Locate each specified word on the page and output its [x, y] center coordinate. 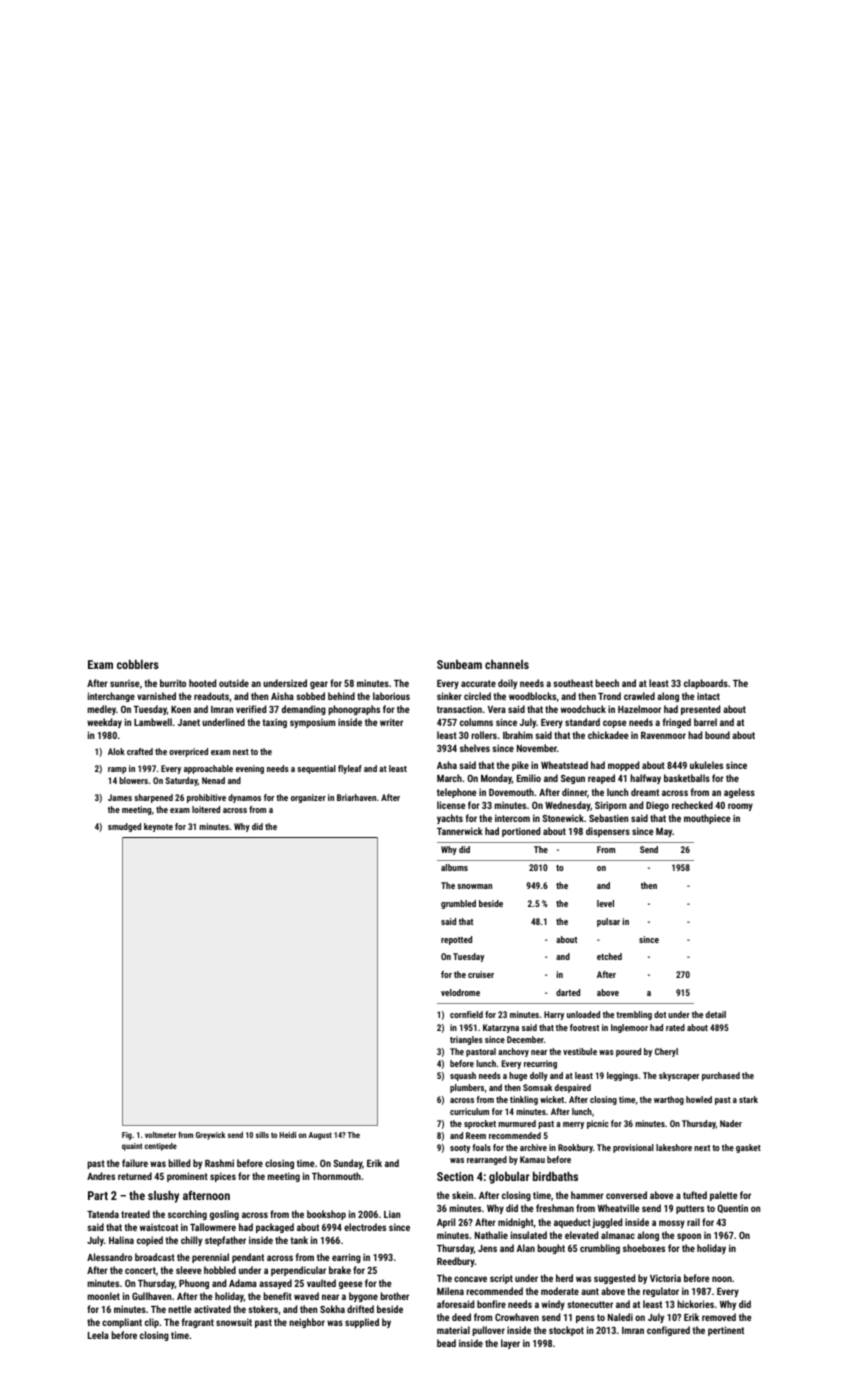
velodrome [460, 992]
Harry [554, 1015]
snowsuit [234, 1322]
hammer [587, 1195]
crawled [639, 696]
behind [341, 696]
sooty [460, 1149]
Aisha [282, 696]
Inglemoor [629, 1028]
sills [262, 1135]
